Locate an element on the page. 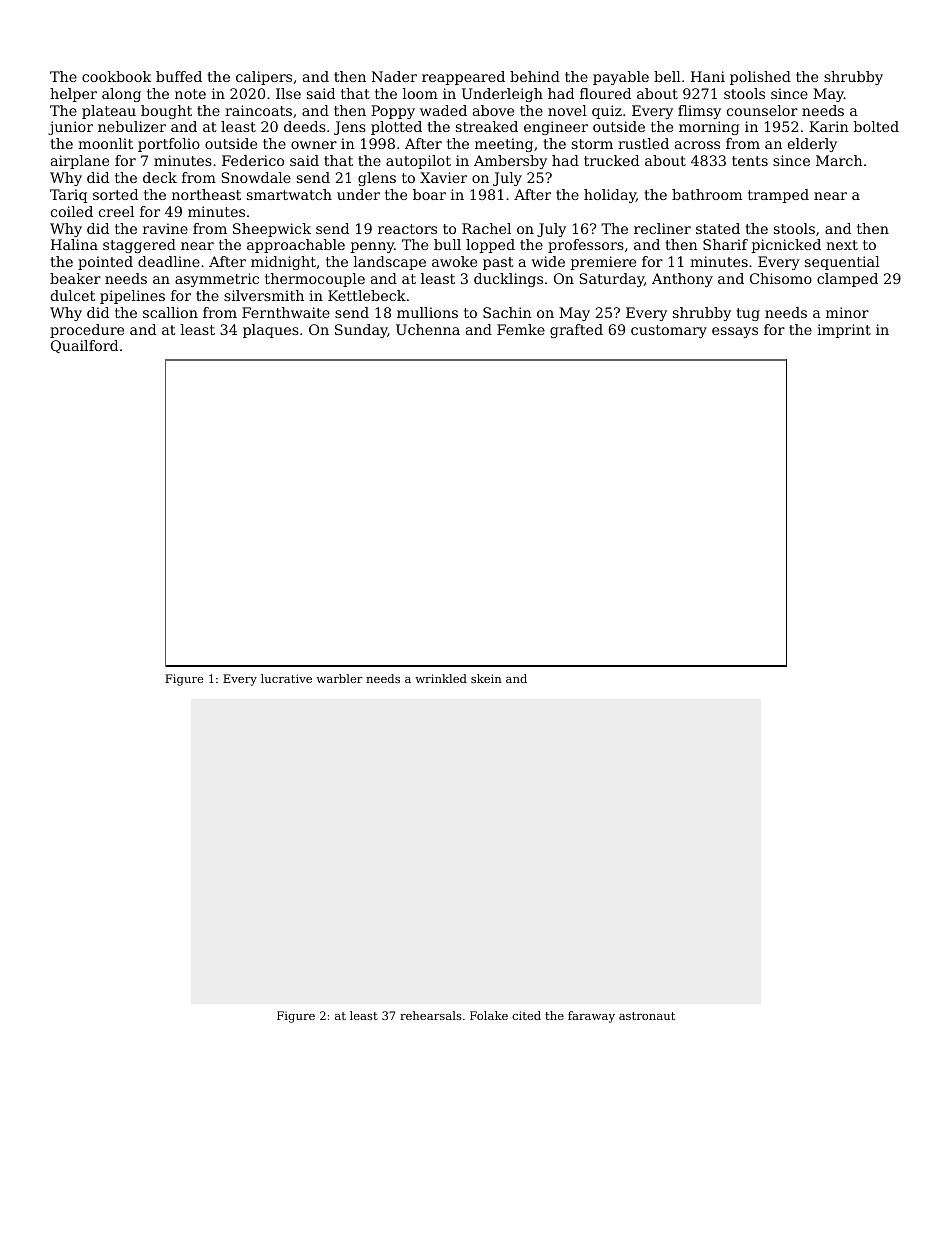 The width and height of the page is (952, 1233). Folake is located at coordinates (489, 1015).
